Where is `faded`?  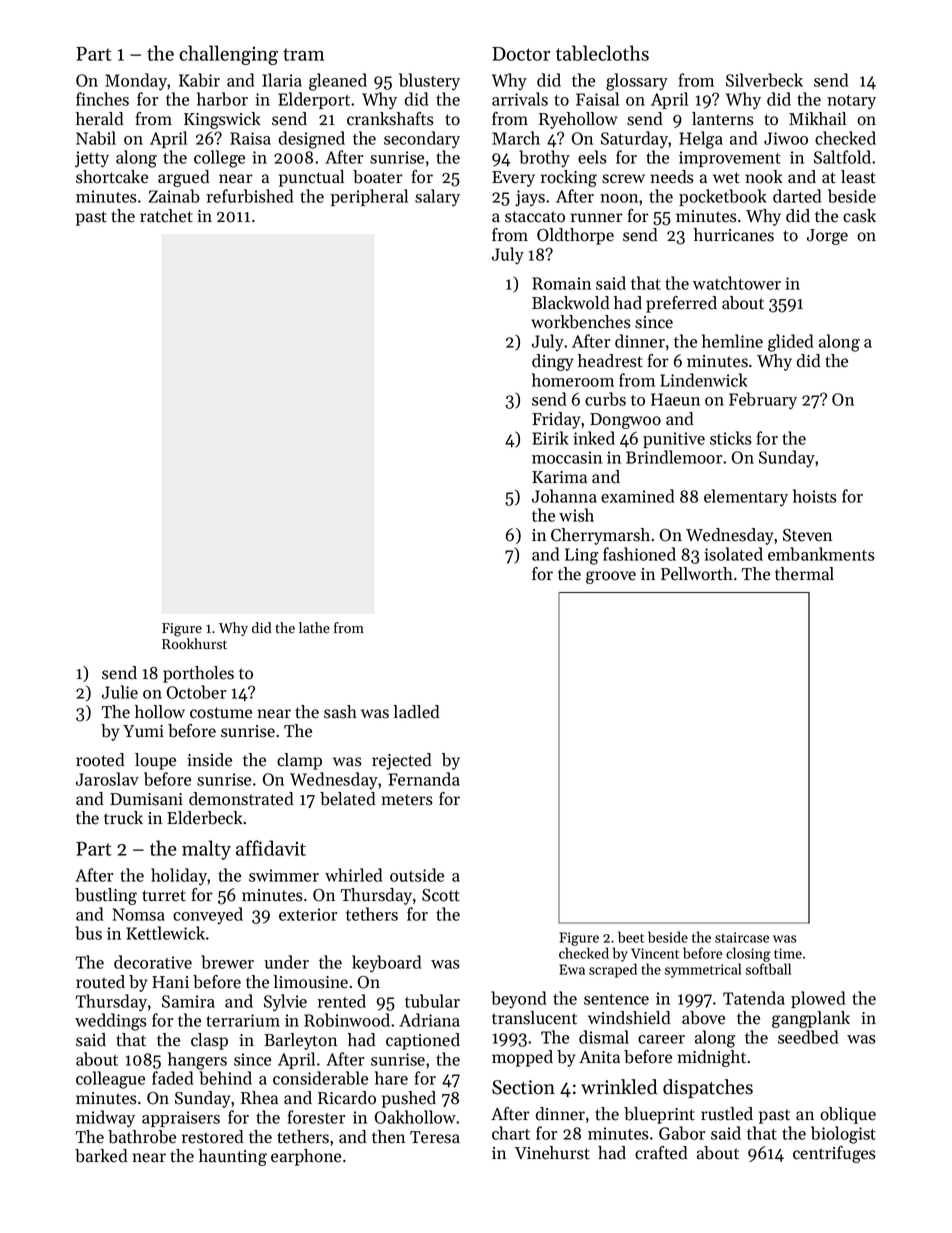 faded is located at coordinates (172, 1078).
